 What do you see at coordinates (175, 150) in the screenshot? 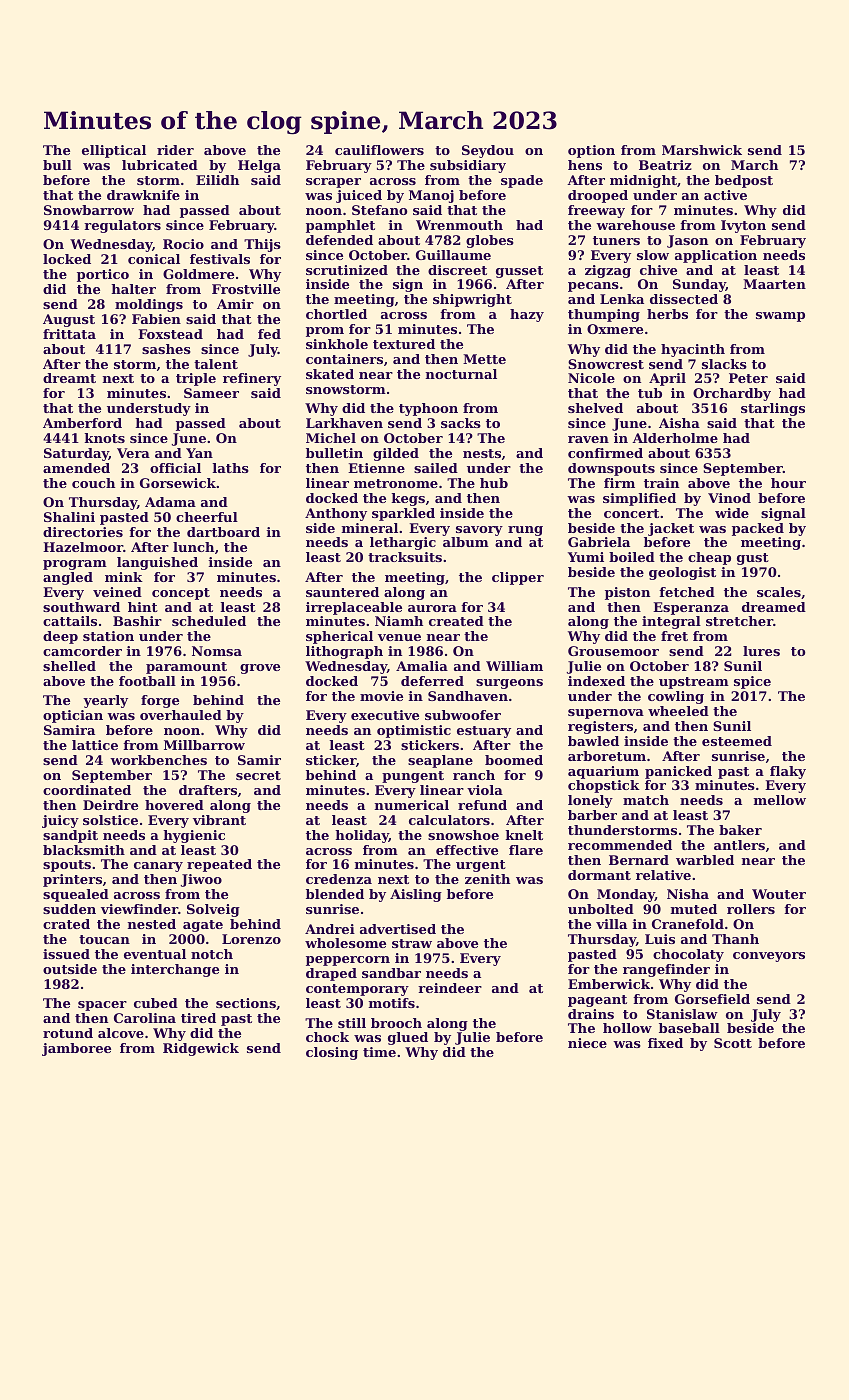
I see `rider` at bounding box center [175, 150].
